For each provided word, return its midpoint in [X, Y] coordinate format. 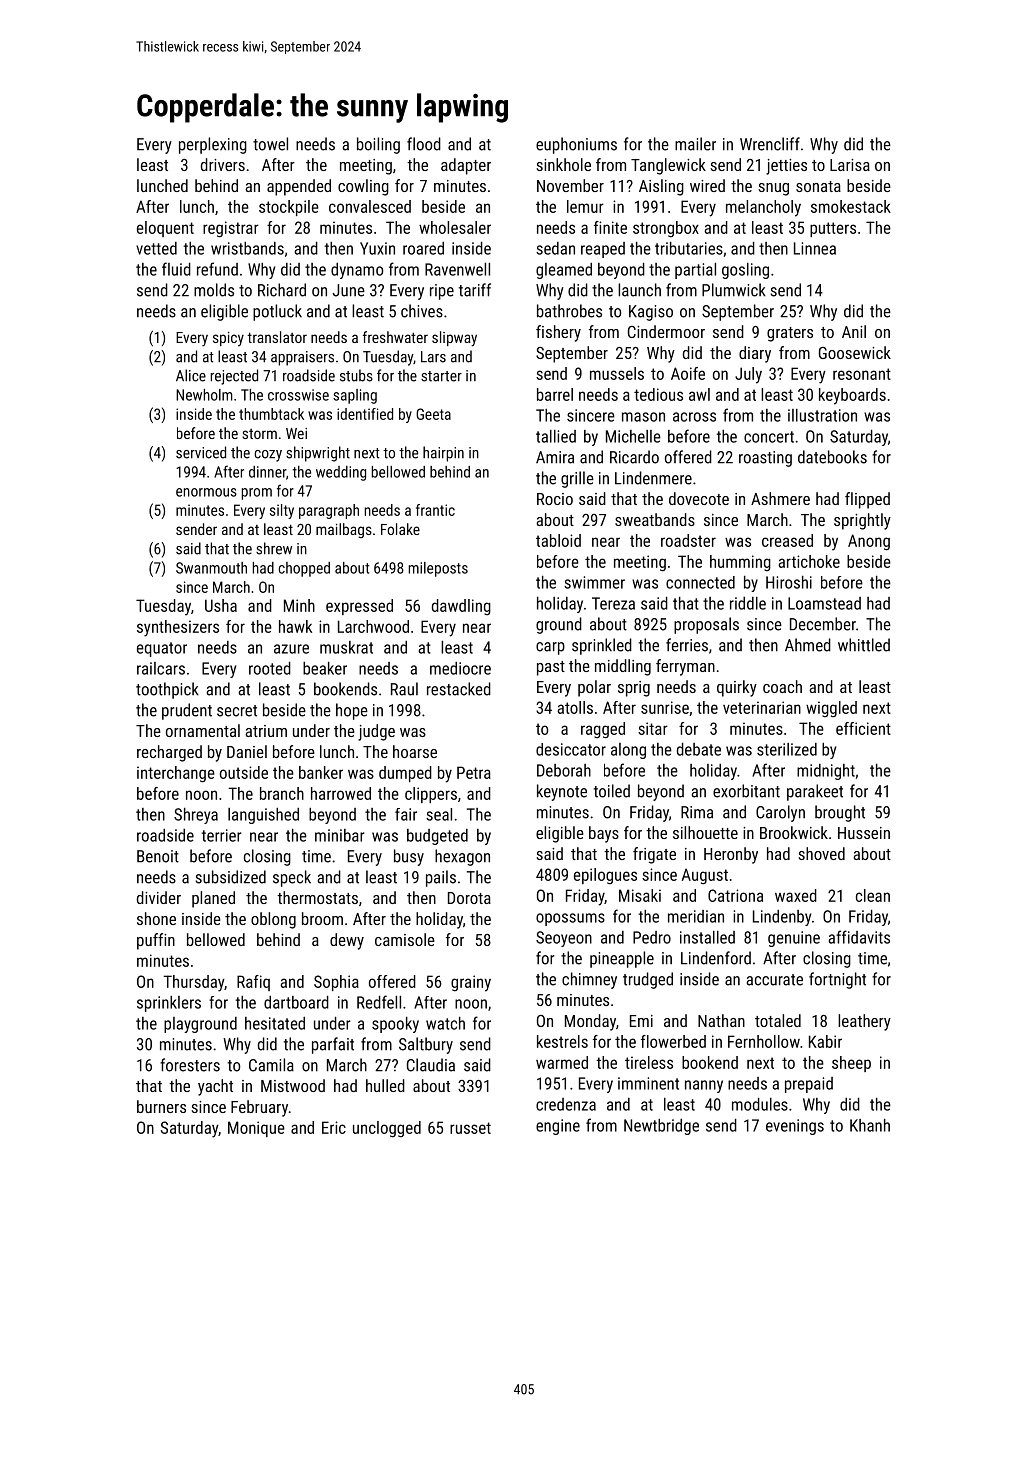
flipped [867, 500]
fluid [176, 269]
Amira [555, 457]
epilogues [605, 876]
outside [244, 772]
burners [161, 1106]
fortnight [837, 980]
